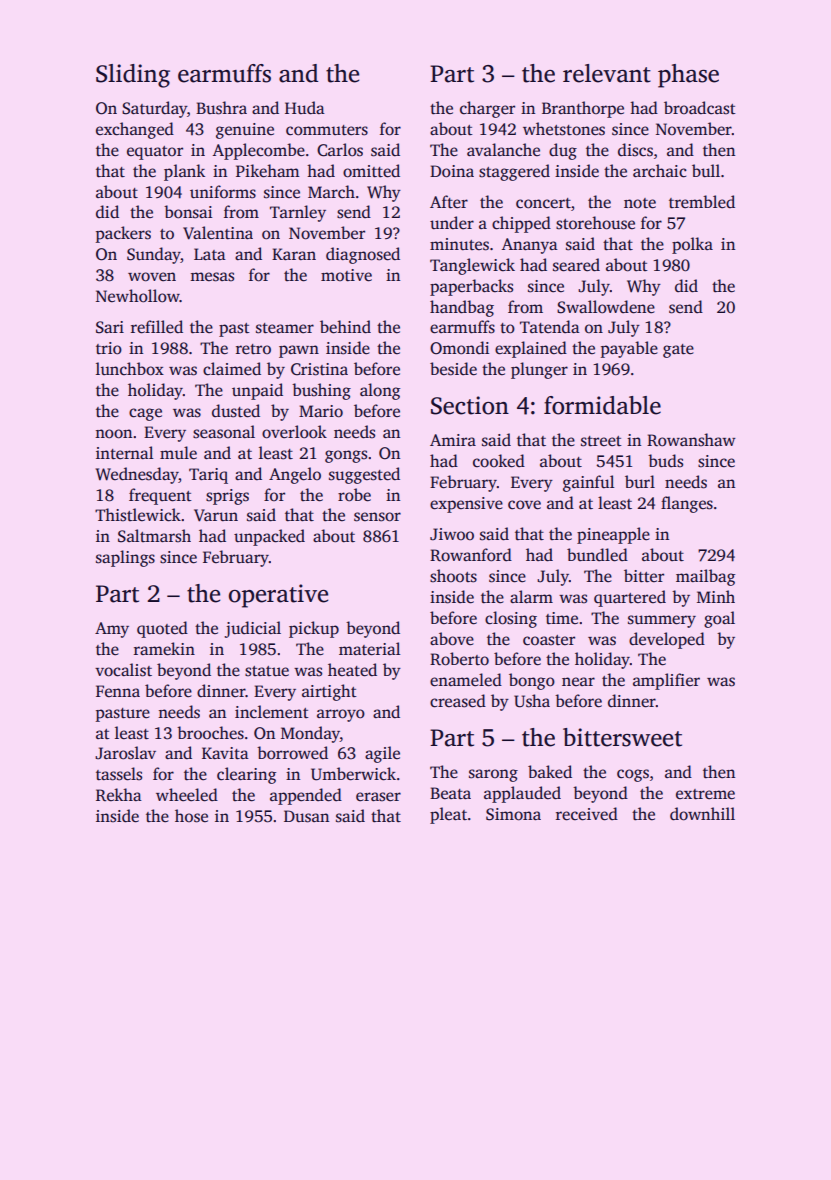  I want to click on hose, so click(191, 816).
